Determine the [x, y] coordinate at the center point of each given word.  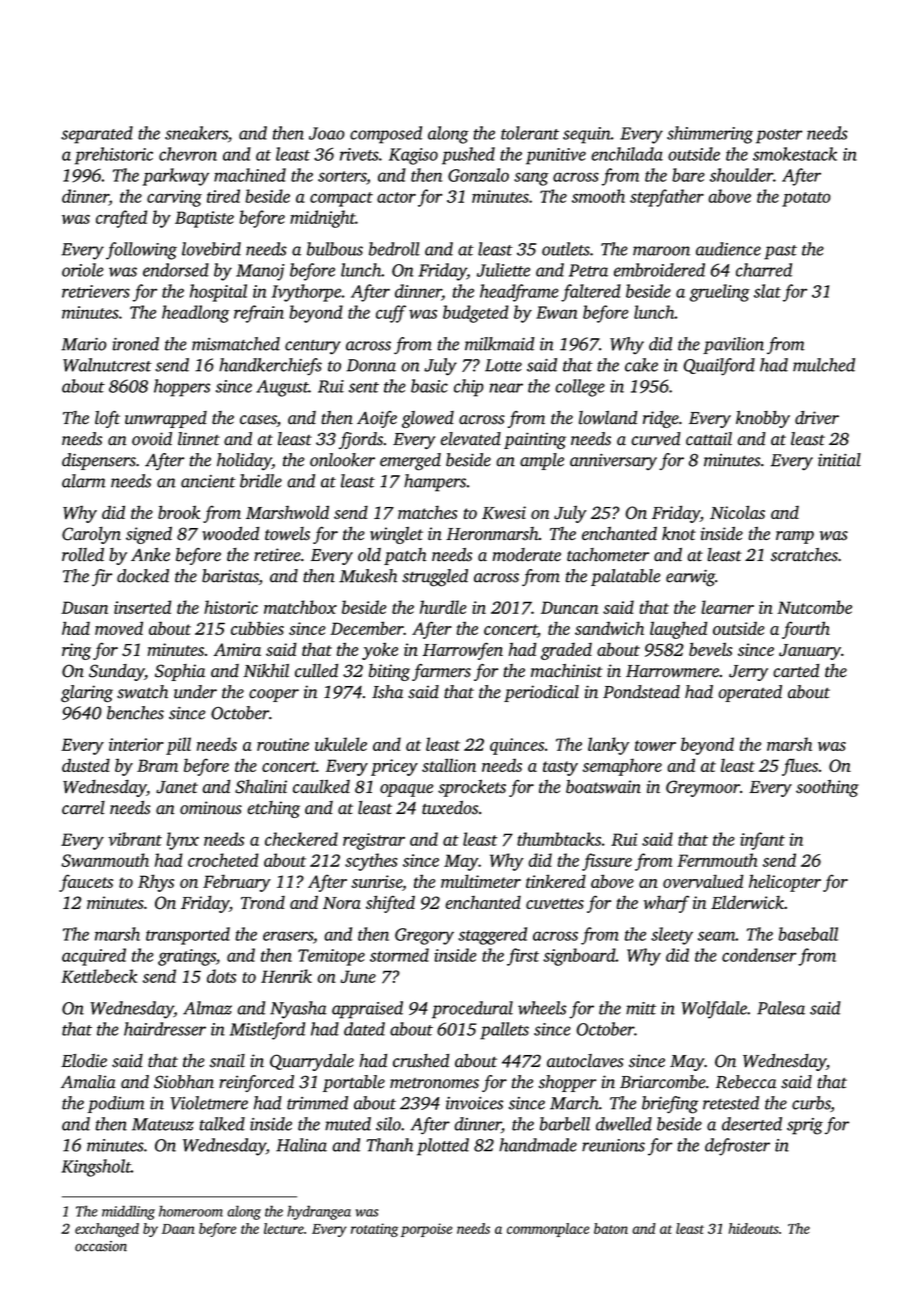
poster [779, 136]
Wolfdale [714, 1010]
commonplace [548, 1230]
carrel [83, 808]
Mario [84, 344]
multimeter [481, 881]
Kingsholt [96, 1168]
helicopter [785, 883]
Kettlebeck [99, 976]
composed [386, 135]
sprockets [472, 788]
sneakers [196, 133]
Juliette [503, 270]
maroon [661, 251]
